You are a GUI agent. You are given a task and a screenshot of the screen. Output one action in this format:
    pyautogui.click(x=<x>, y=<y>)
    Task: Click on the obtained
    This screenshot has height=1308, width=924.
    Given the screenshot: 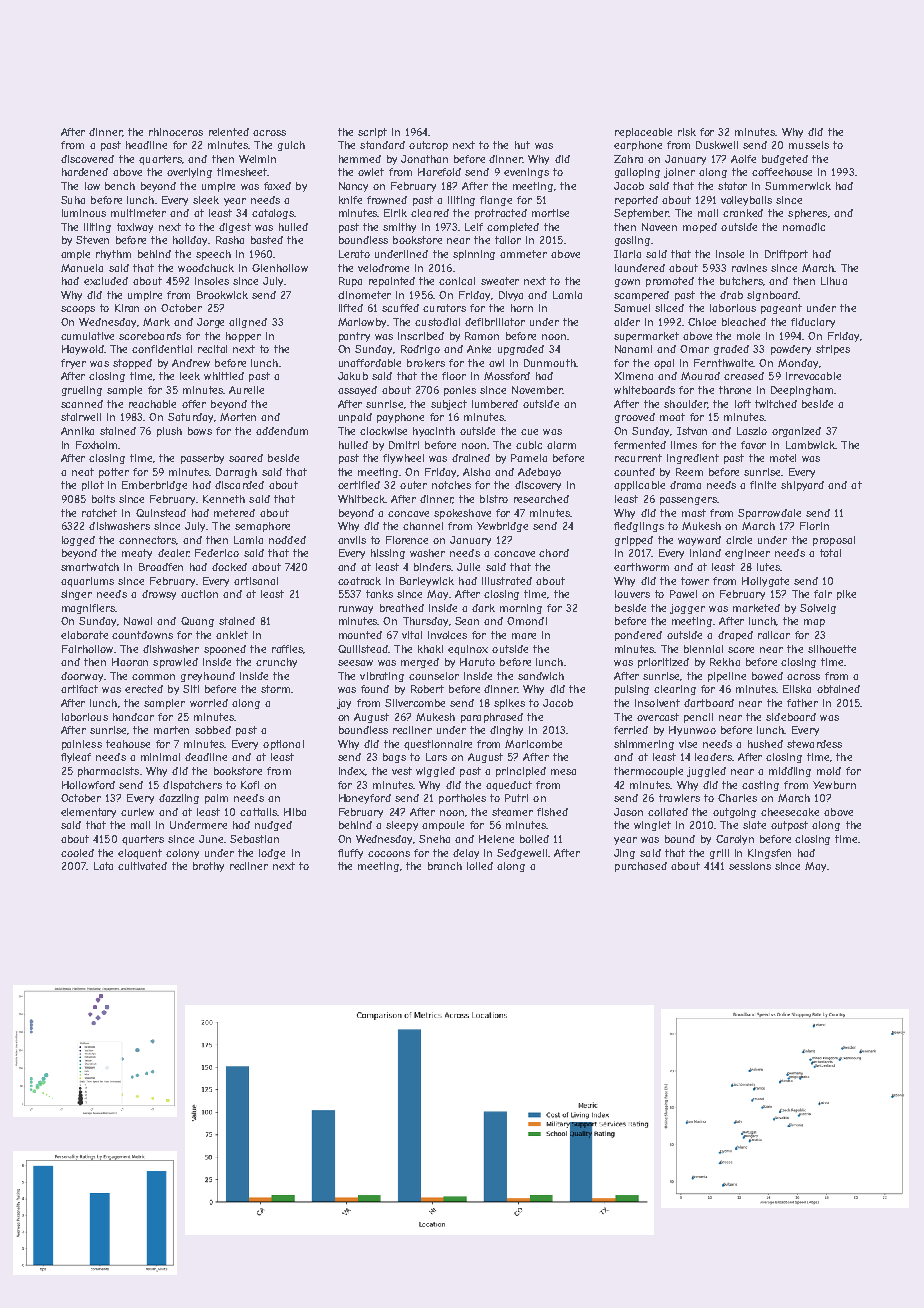 What is the action you would take?
    pyautogui.click(x=838, y=689)
